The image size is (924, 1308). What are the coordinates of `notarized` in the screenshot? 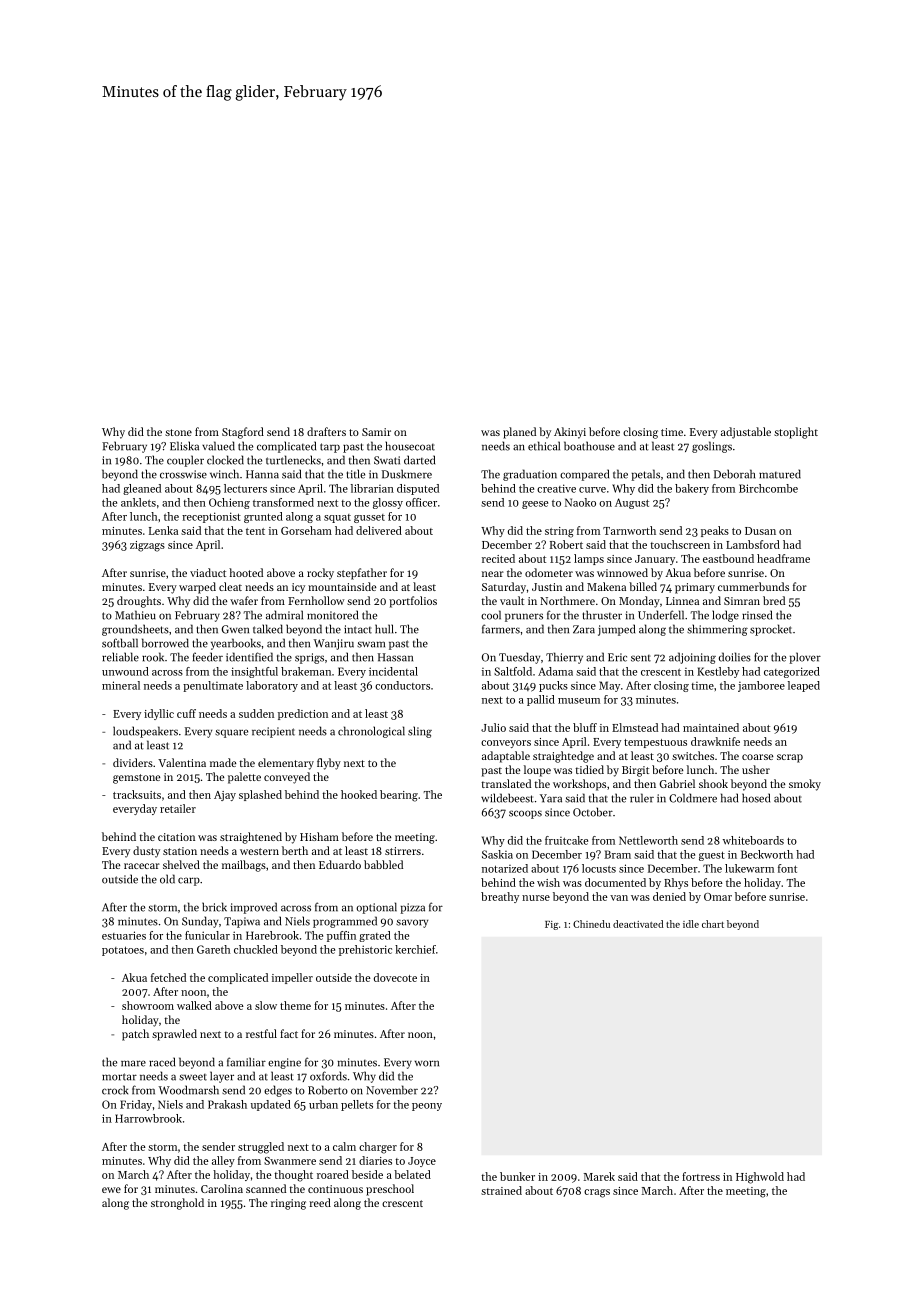 It's located at (505, 868).
